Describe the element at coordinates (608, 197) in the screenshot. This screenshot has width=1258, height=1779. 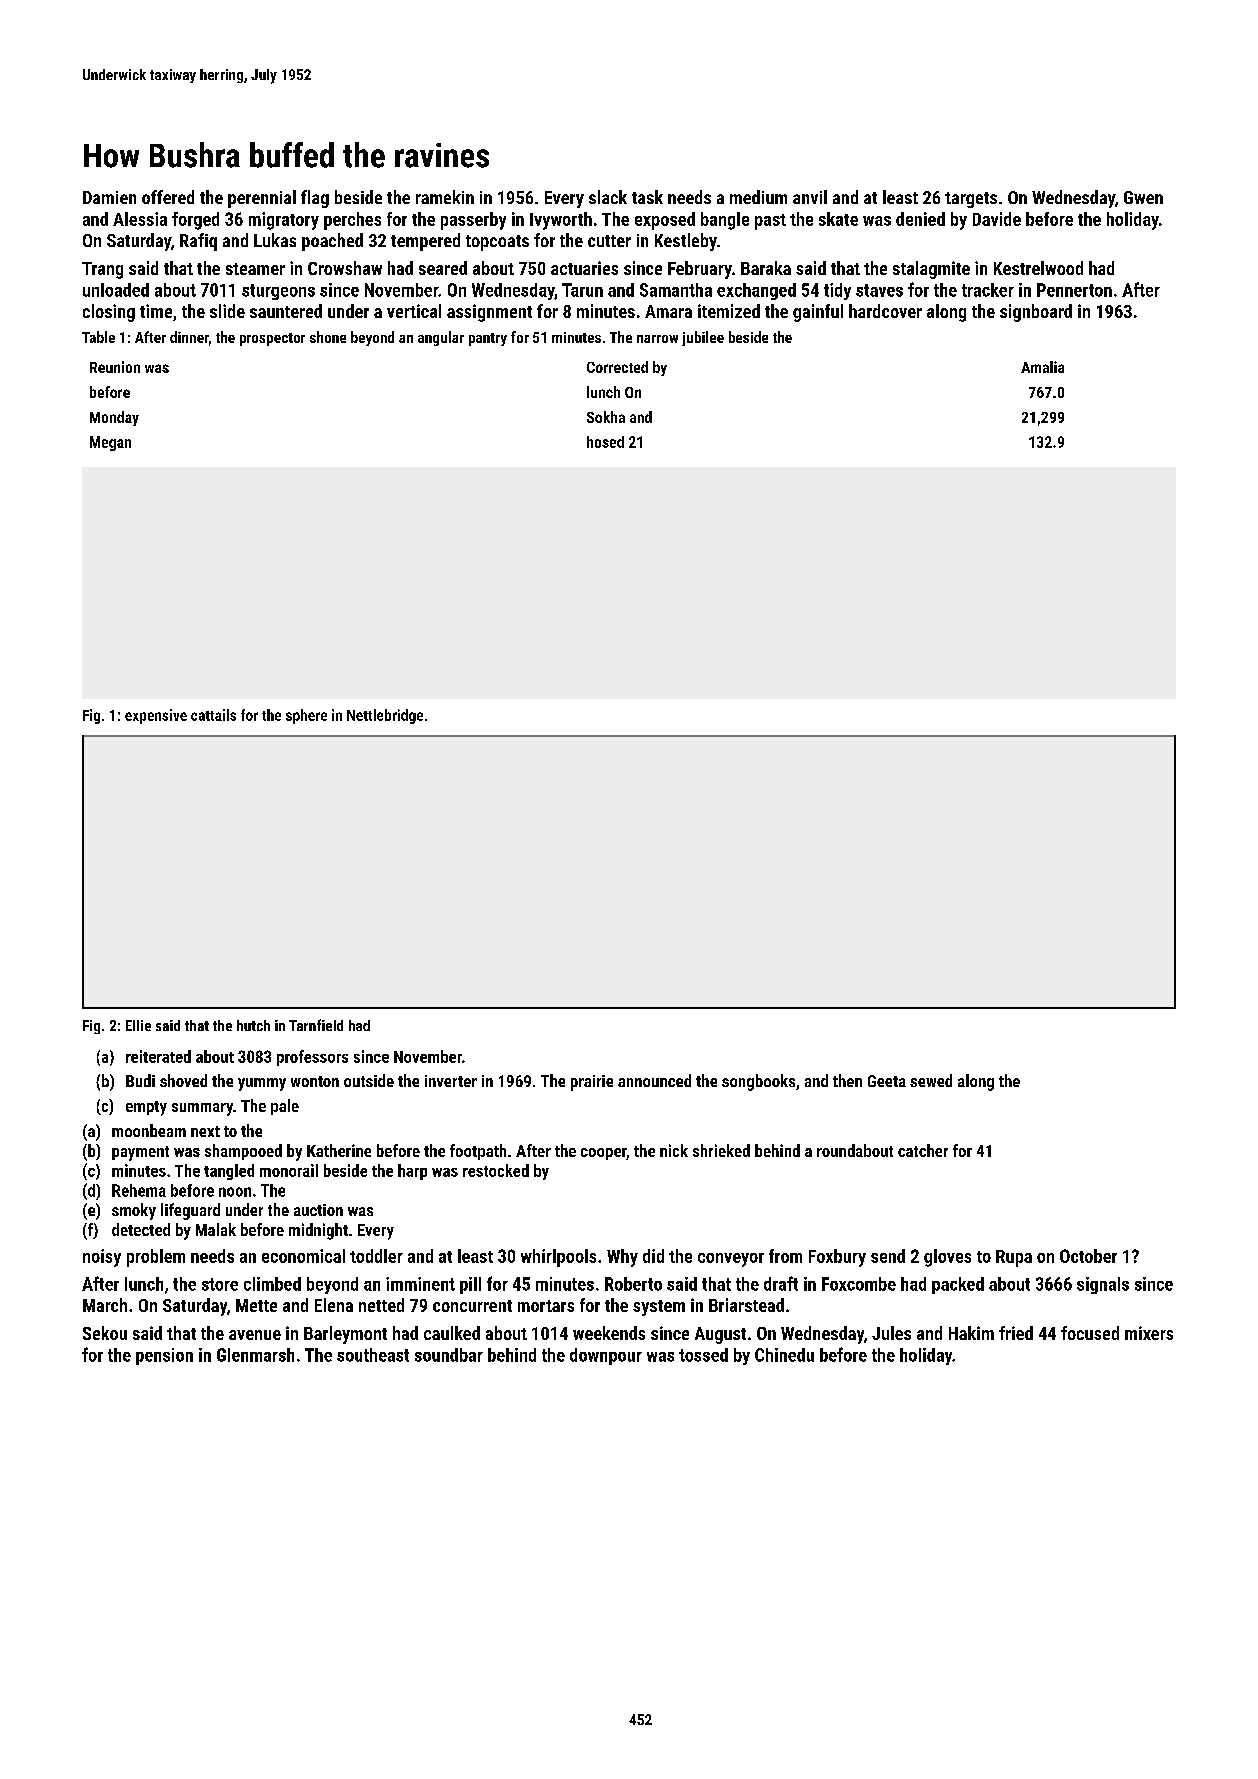
I see `slack` at that location.
